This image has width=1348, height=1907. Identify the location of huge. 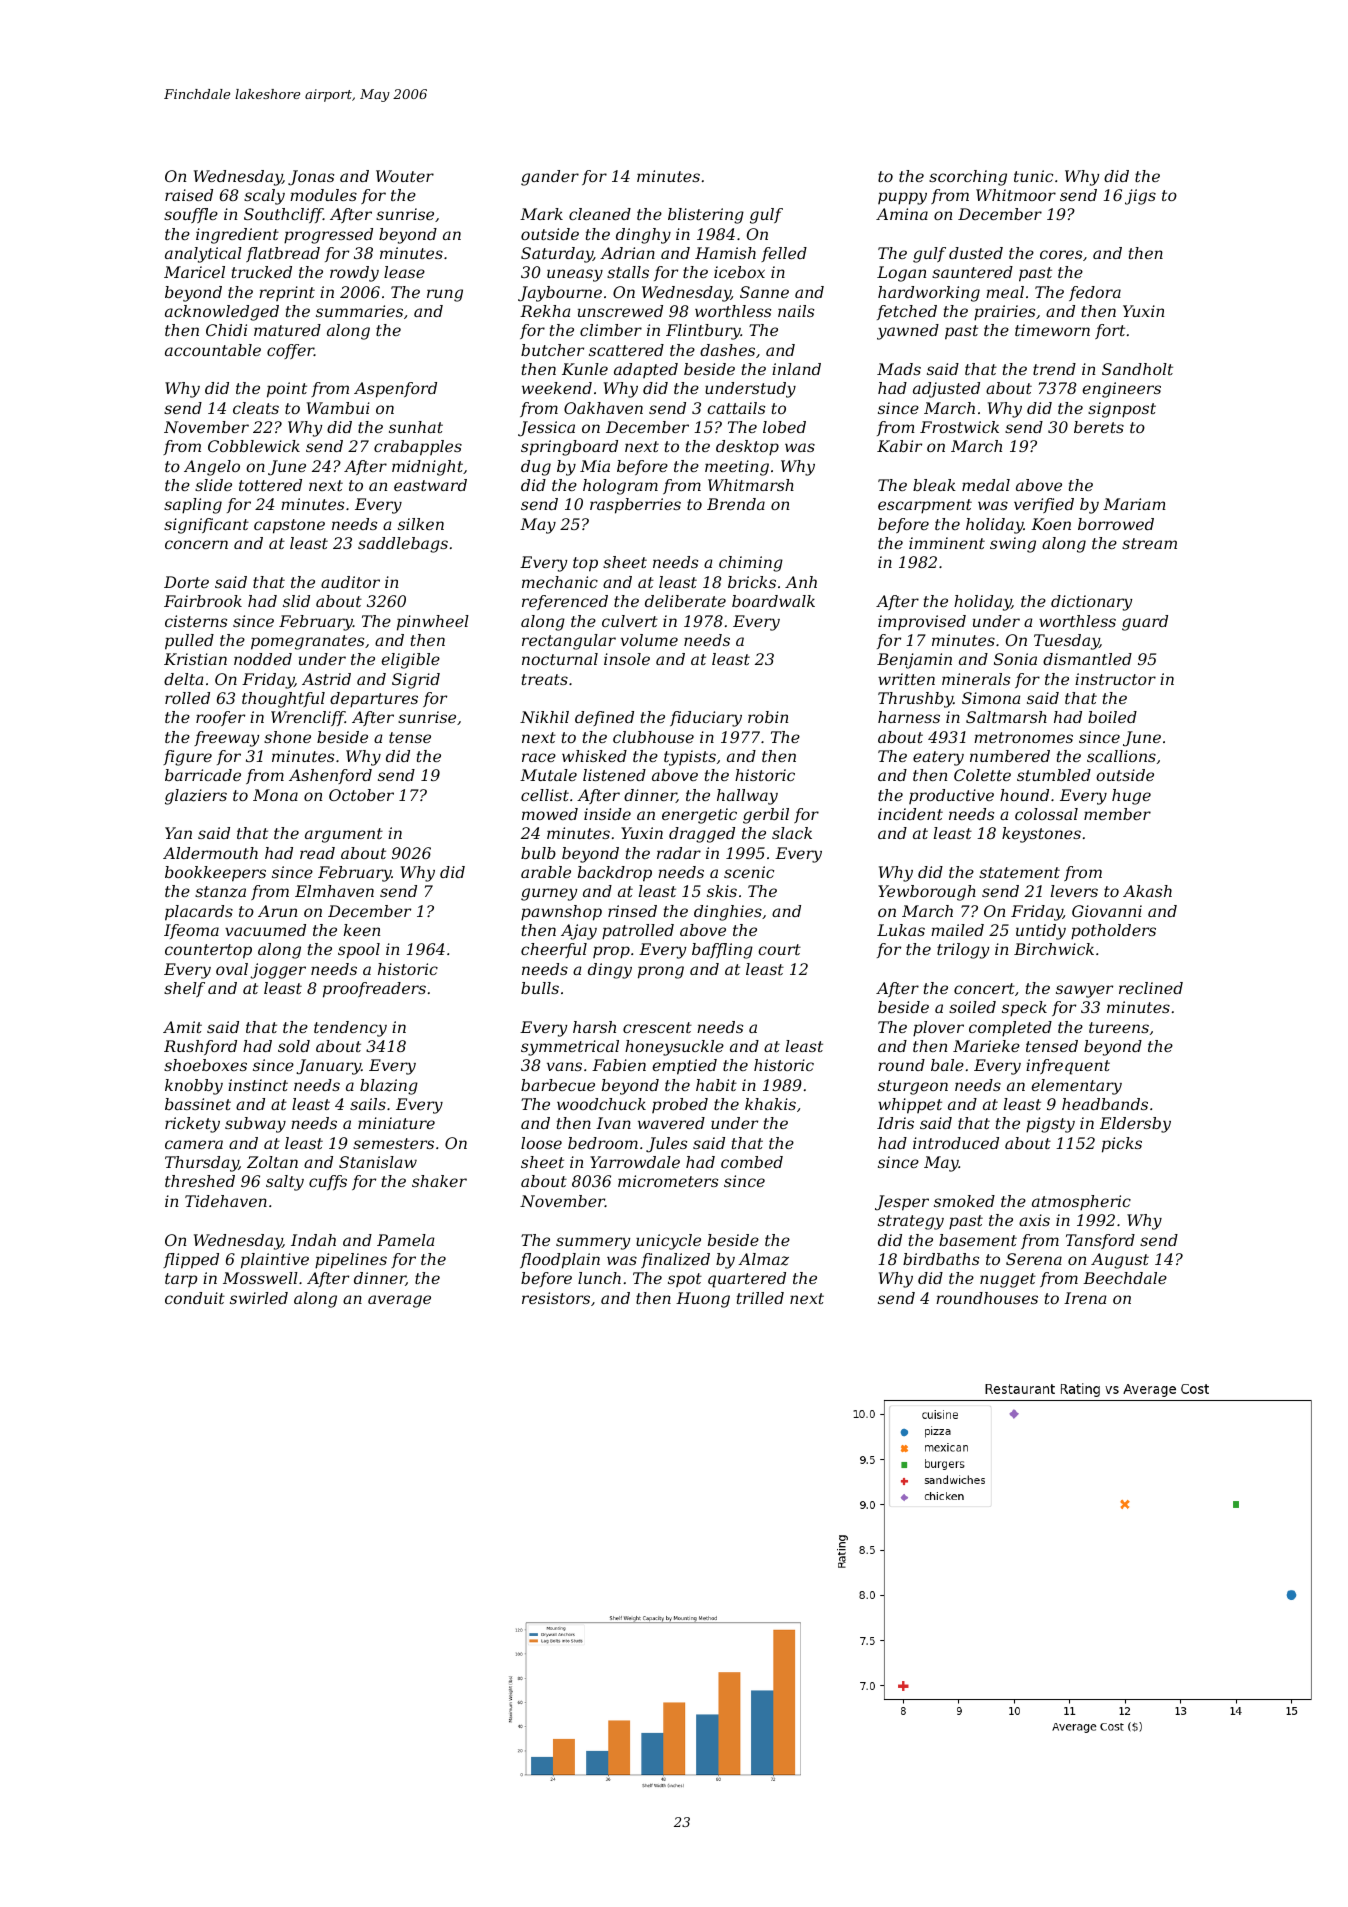
(1131, 797).
